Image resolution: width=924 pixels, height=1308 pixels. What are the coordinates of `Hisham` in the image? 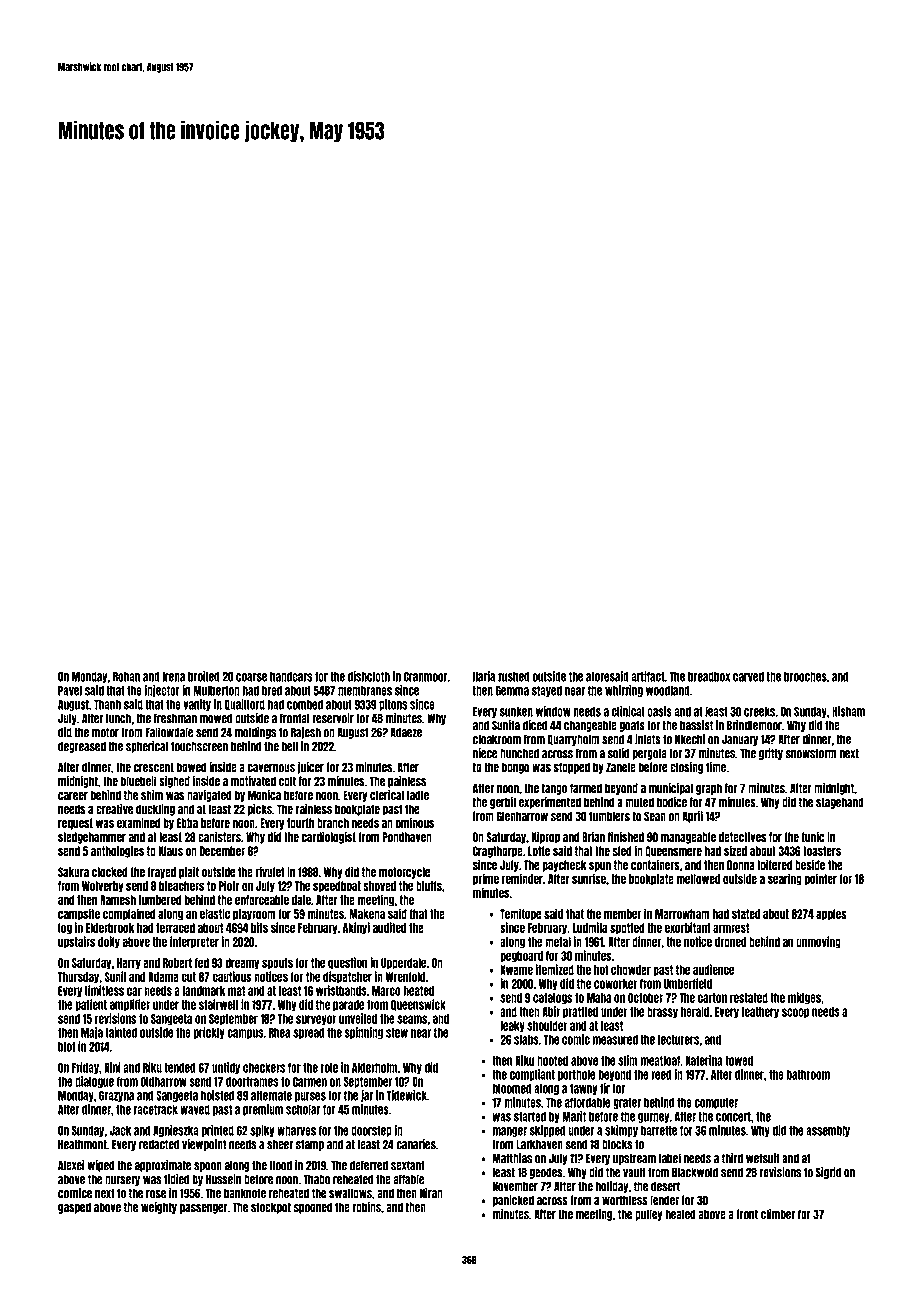 It's located at (848, 711).
